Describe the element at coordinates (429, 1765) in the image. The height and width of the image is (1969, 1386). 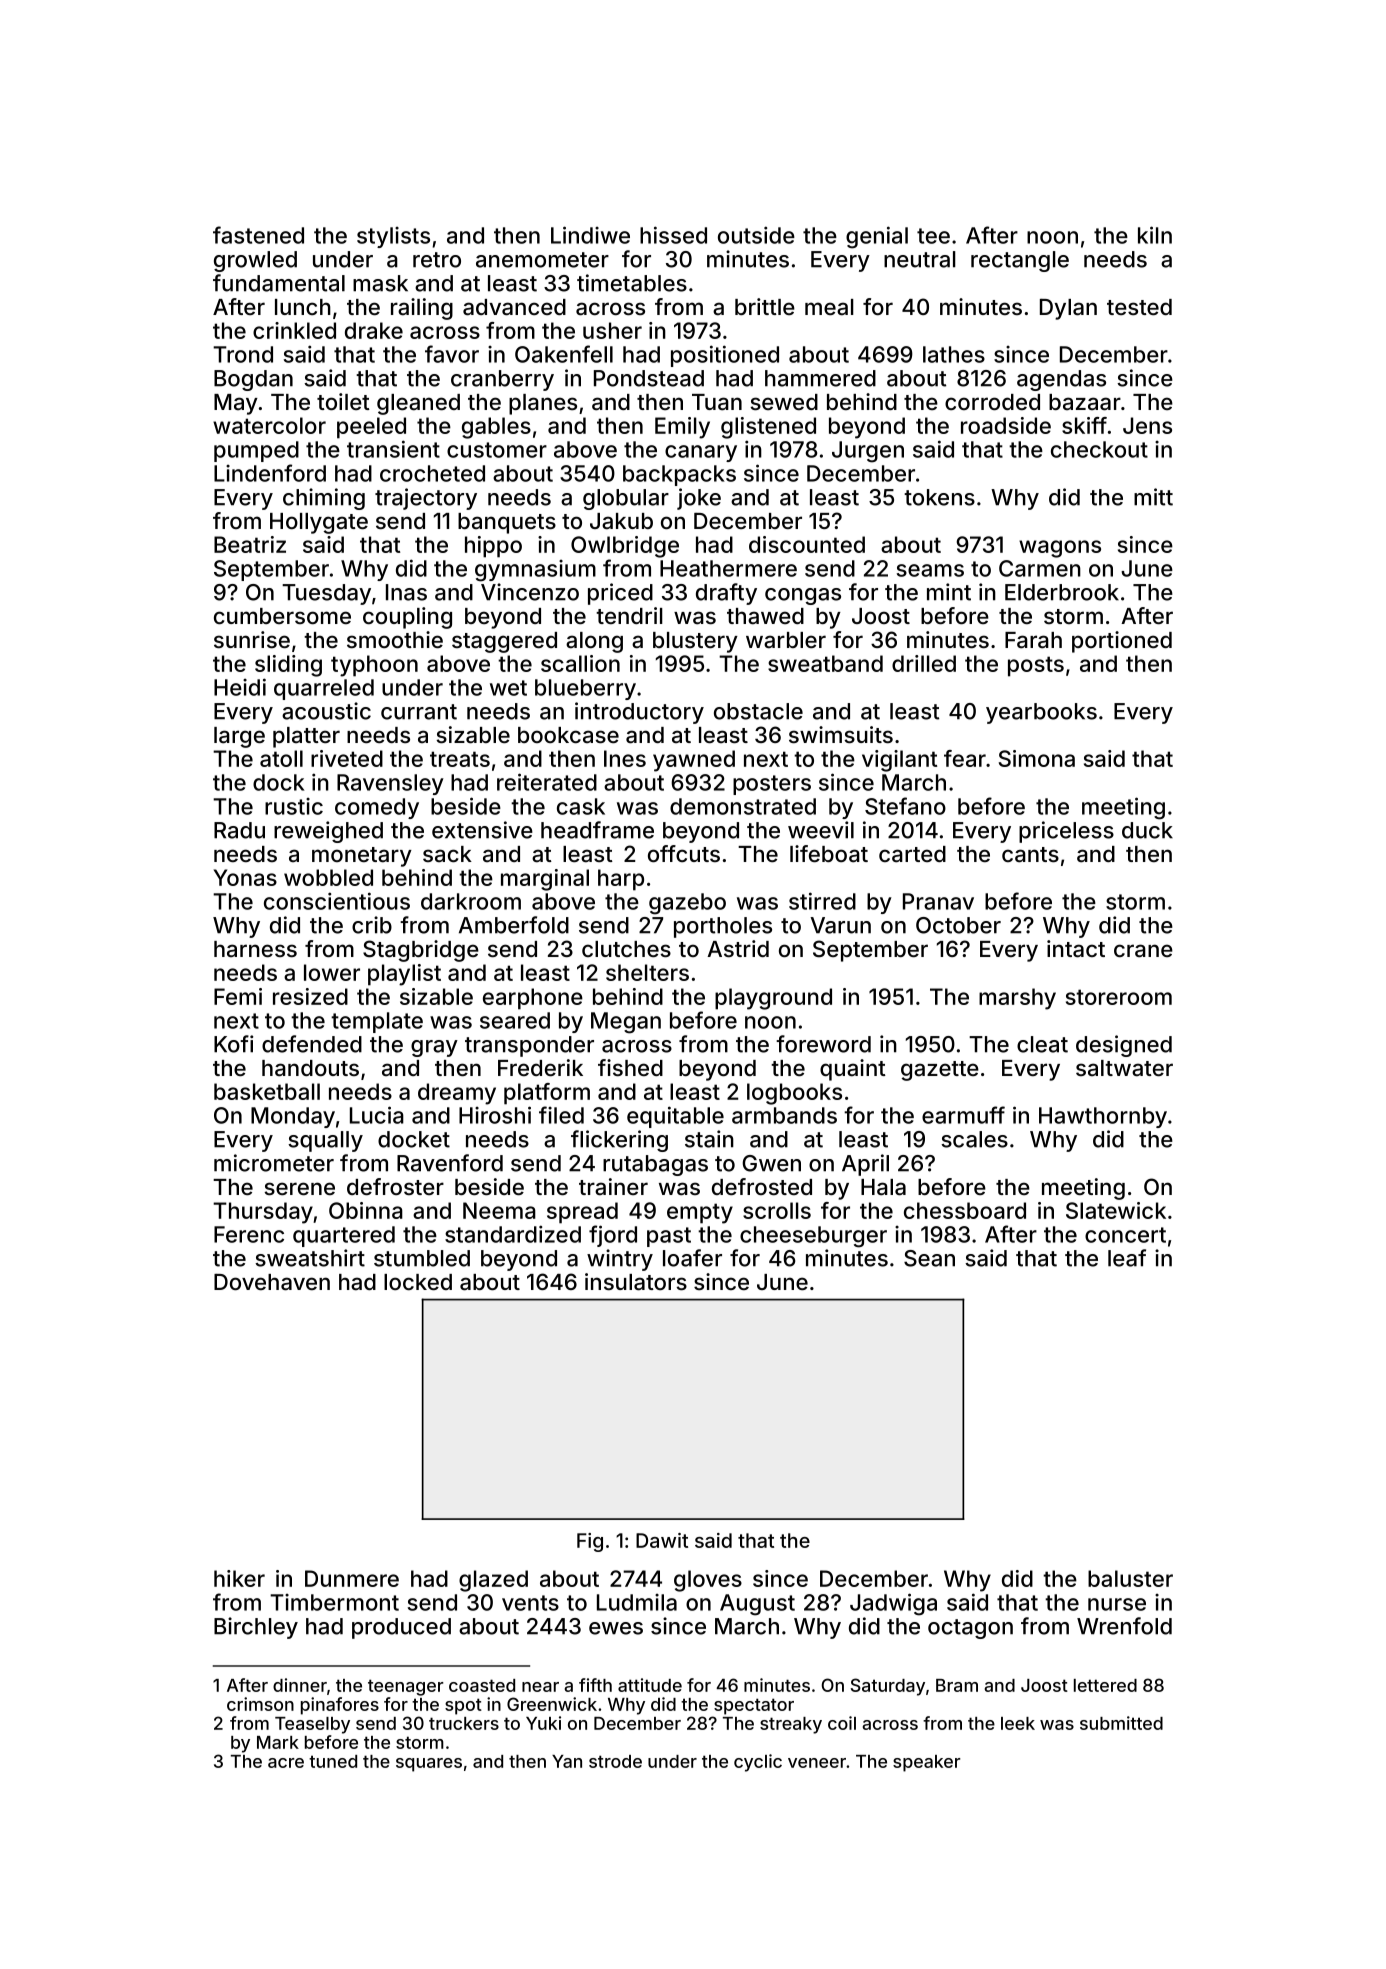
I see `squares` at that location.
